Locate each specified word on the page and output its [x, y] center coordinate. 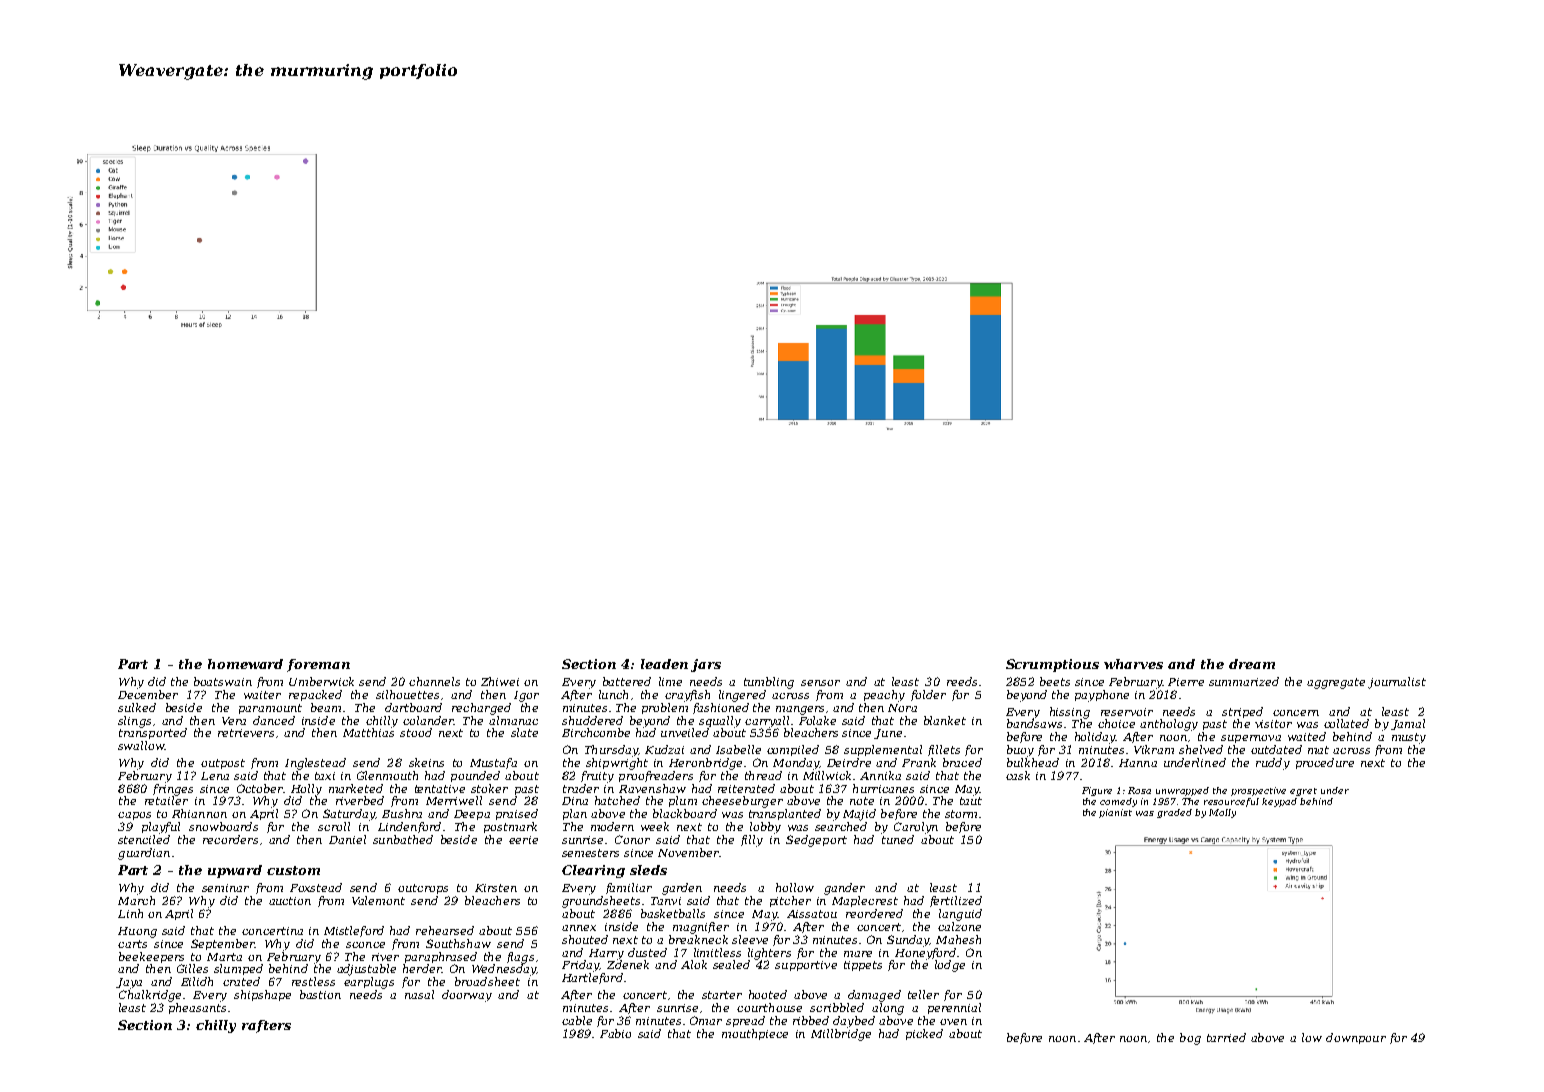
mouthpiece [755, 1034]
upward [235, 871]
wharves [1133, 664]
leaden [664, 664]
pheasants [197, 1008]
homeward [245, 664]
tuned [898, 839]
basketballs [673, 913]
